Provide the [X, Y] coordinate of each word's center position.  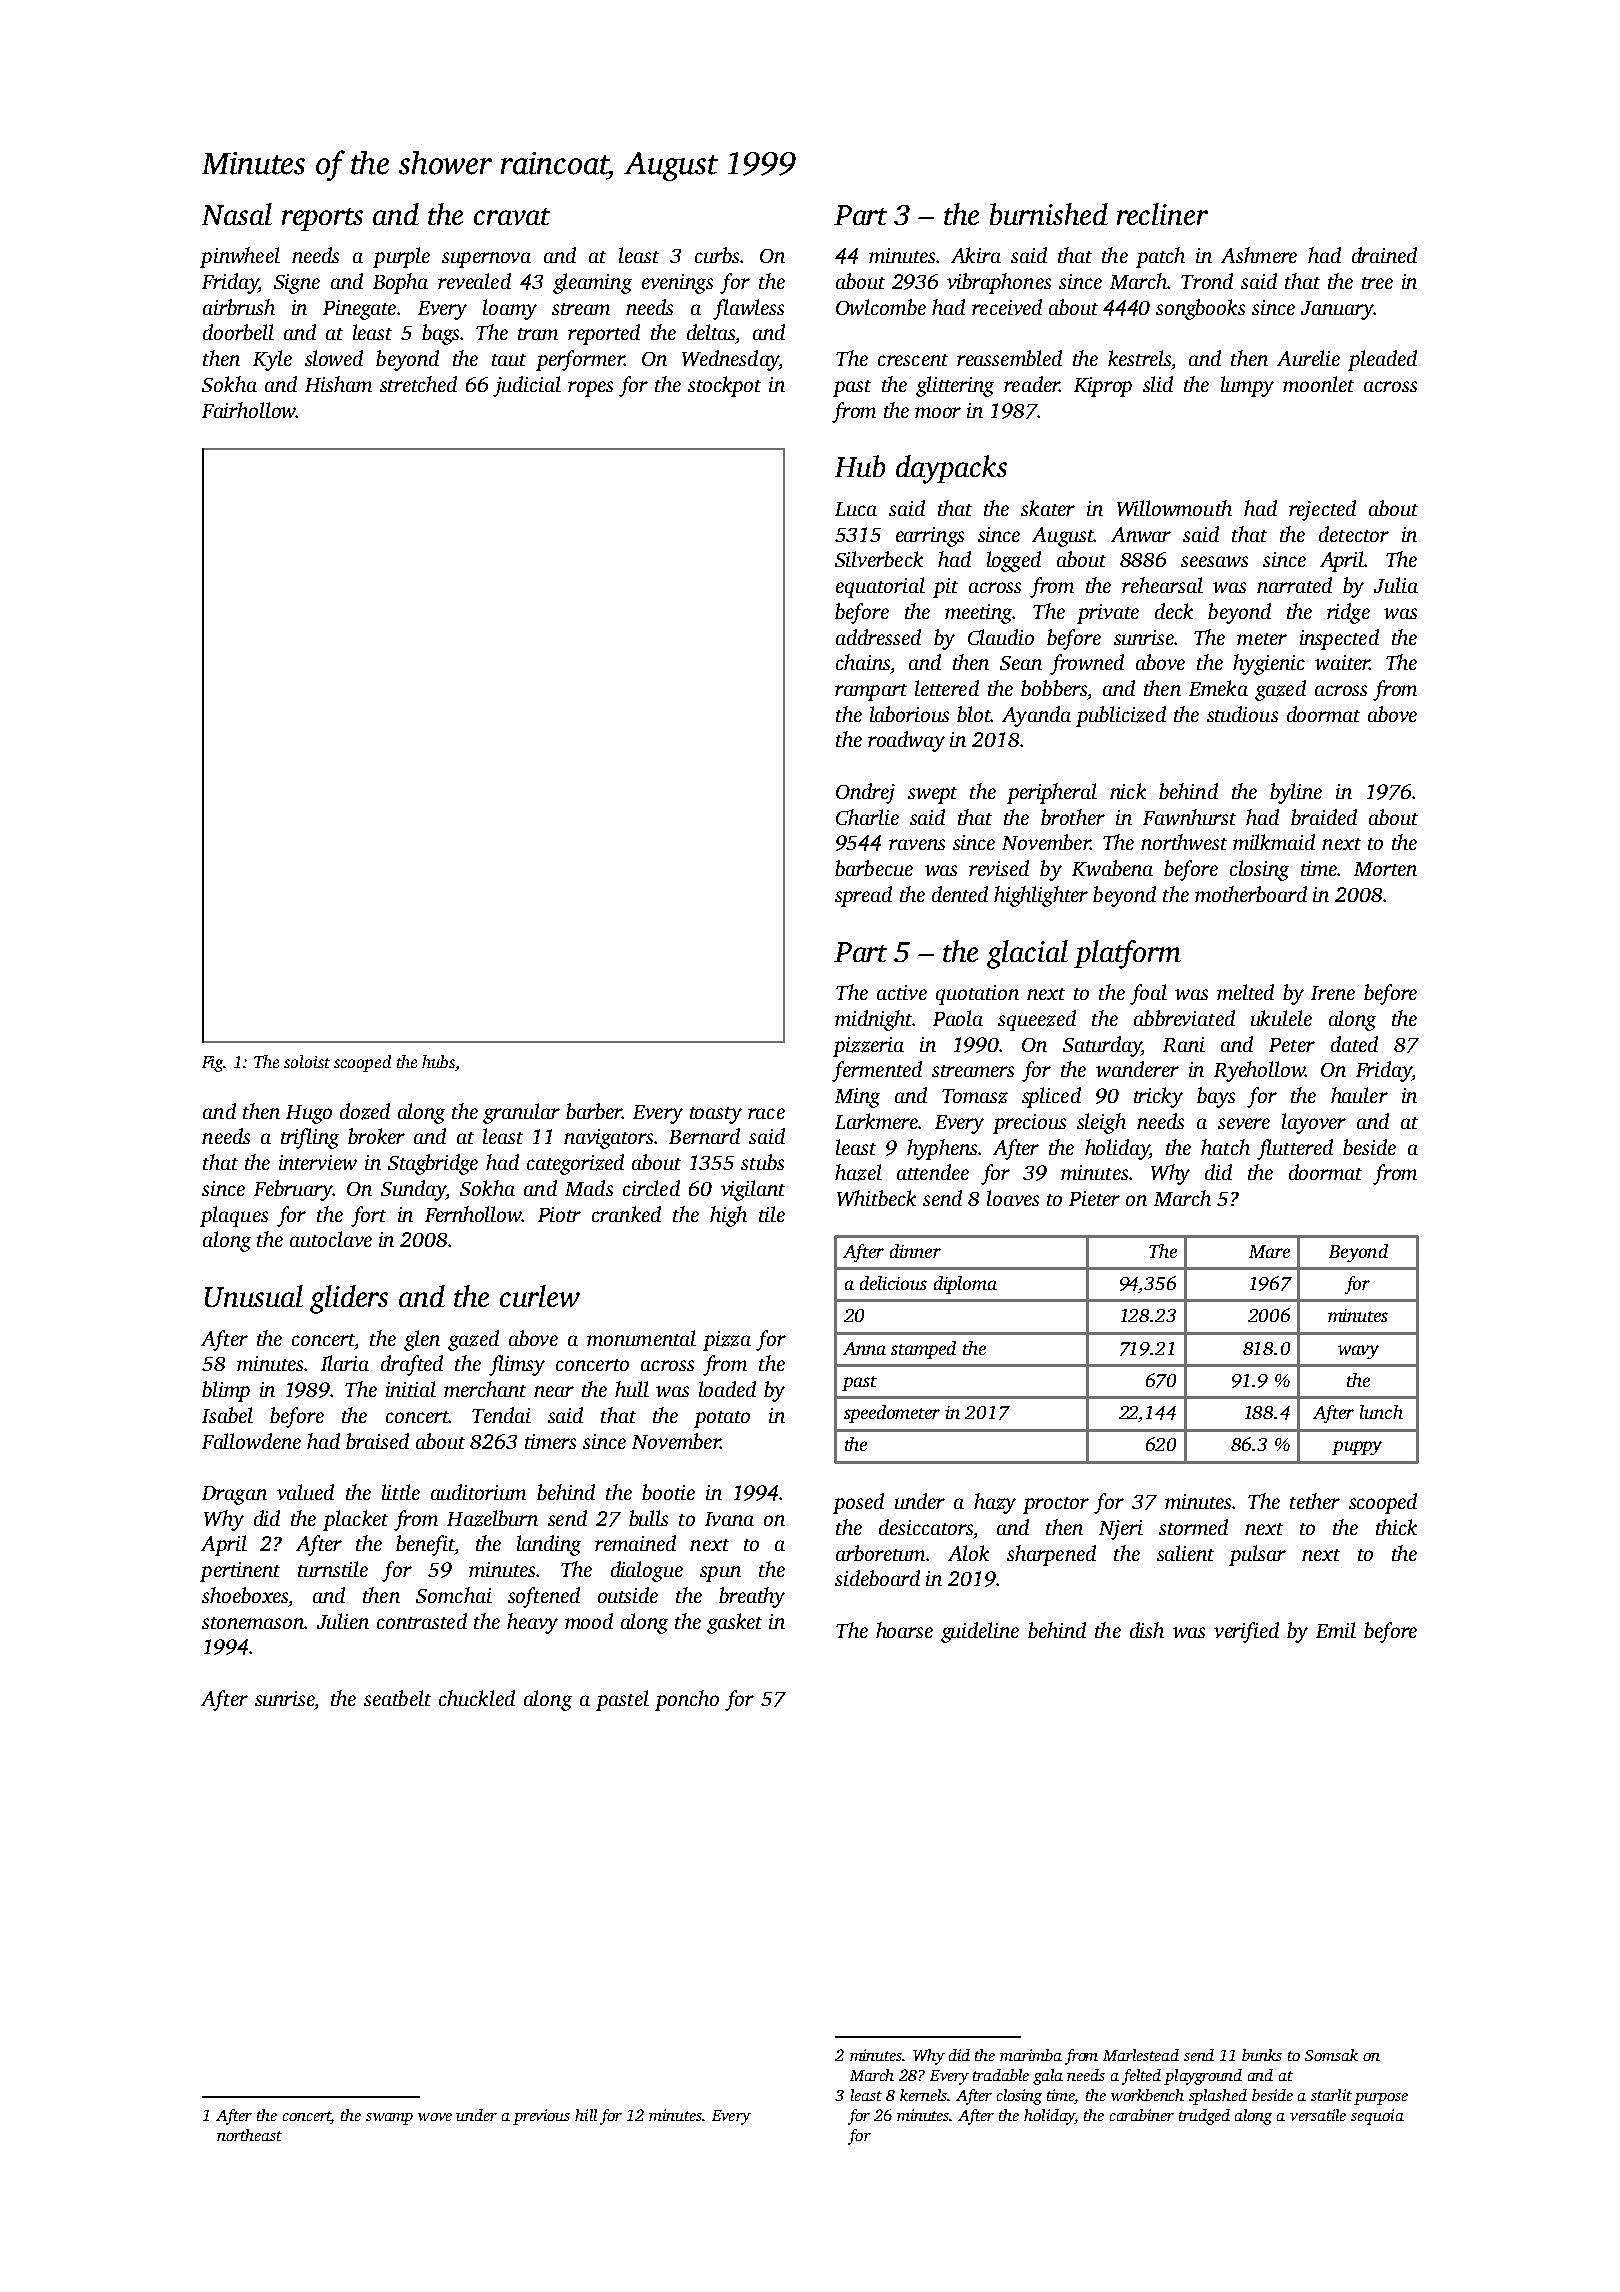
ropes [590, 389]
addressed [878, 637]
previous [541, 2117]
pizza [727, 1341]
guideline [980, 1632]
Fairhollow [249, 410]
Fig [213, 1064]
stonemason [253, 1623]
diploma [965, 1285]
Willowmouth [1174, 508]
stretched [418, 384]
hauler [1359, 1095]
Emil [1336, 1630]
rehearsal [1162, 585]
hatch [1225, 1147]
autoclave [331, 1239]
